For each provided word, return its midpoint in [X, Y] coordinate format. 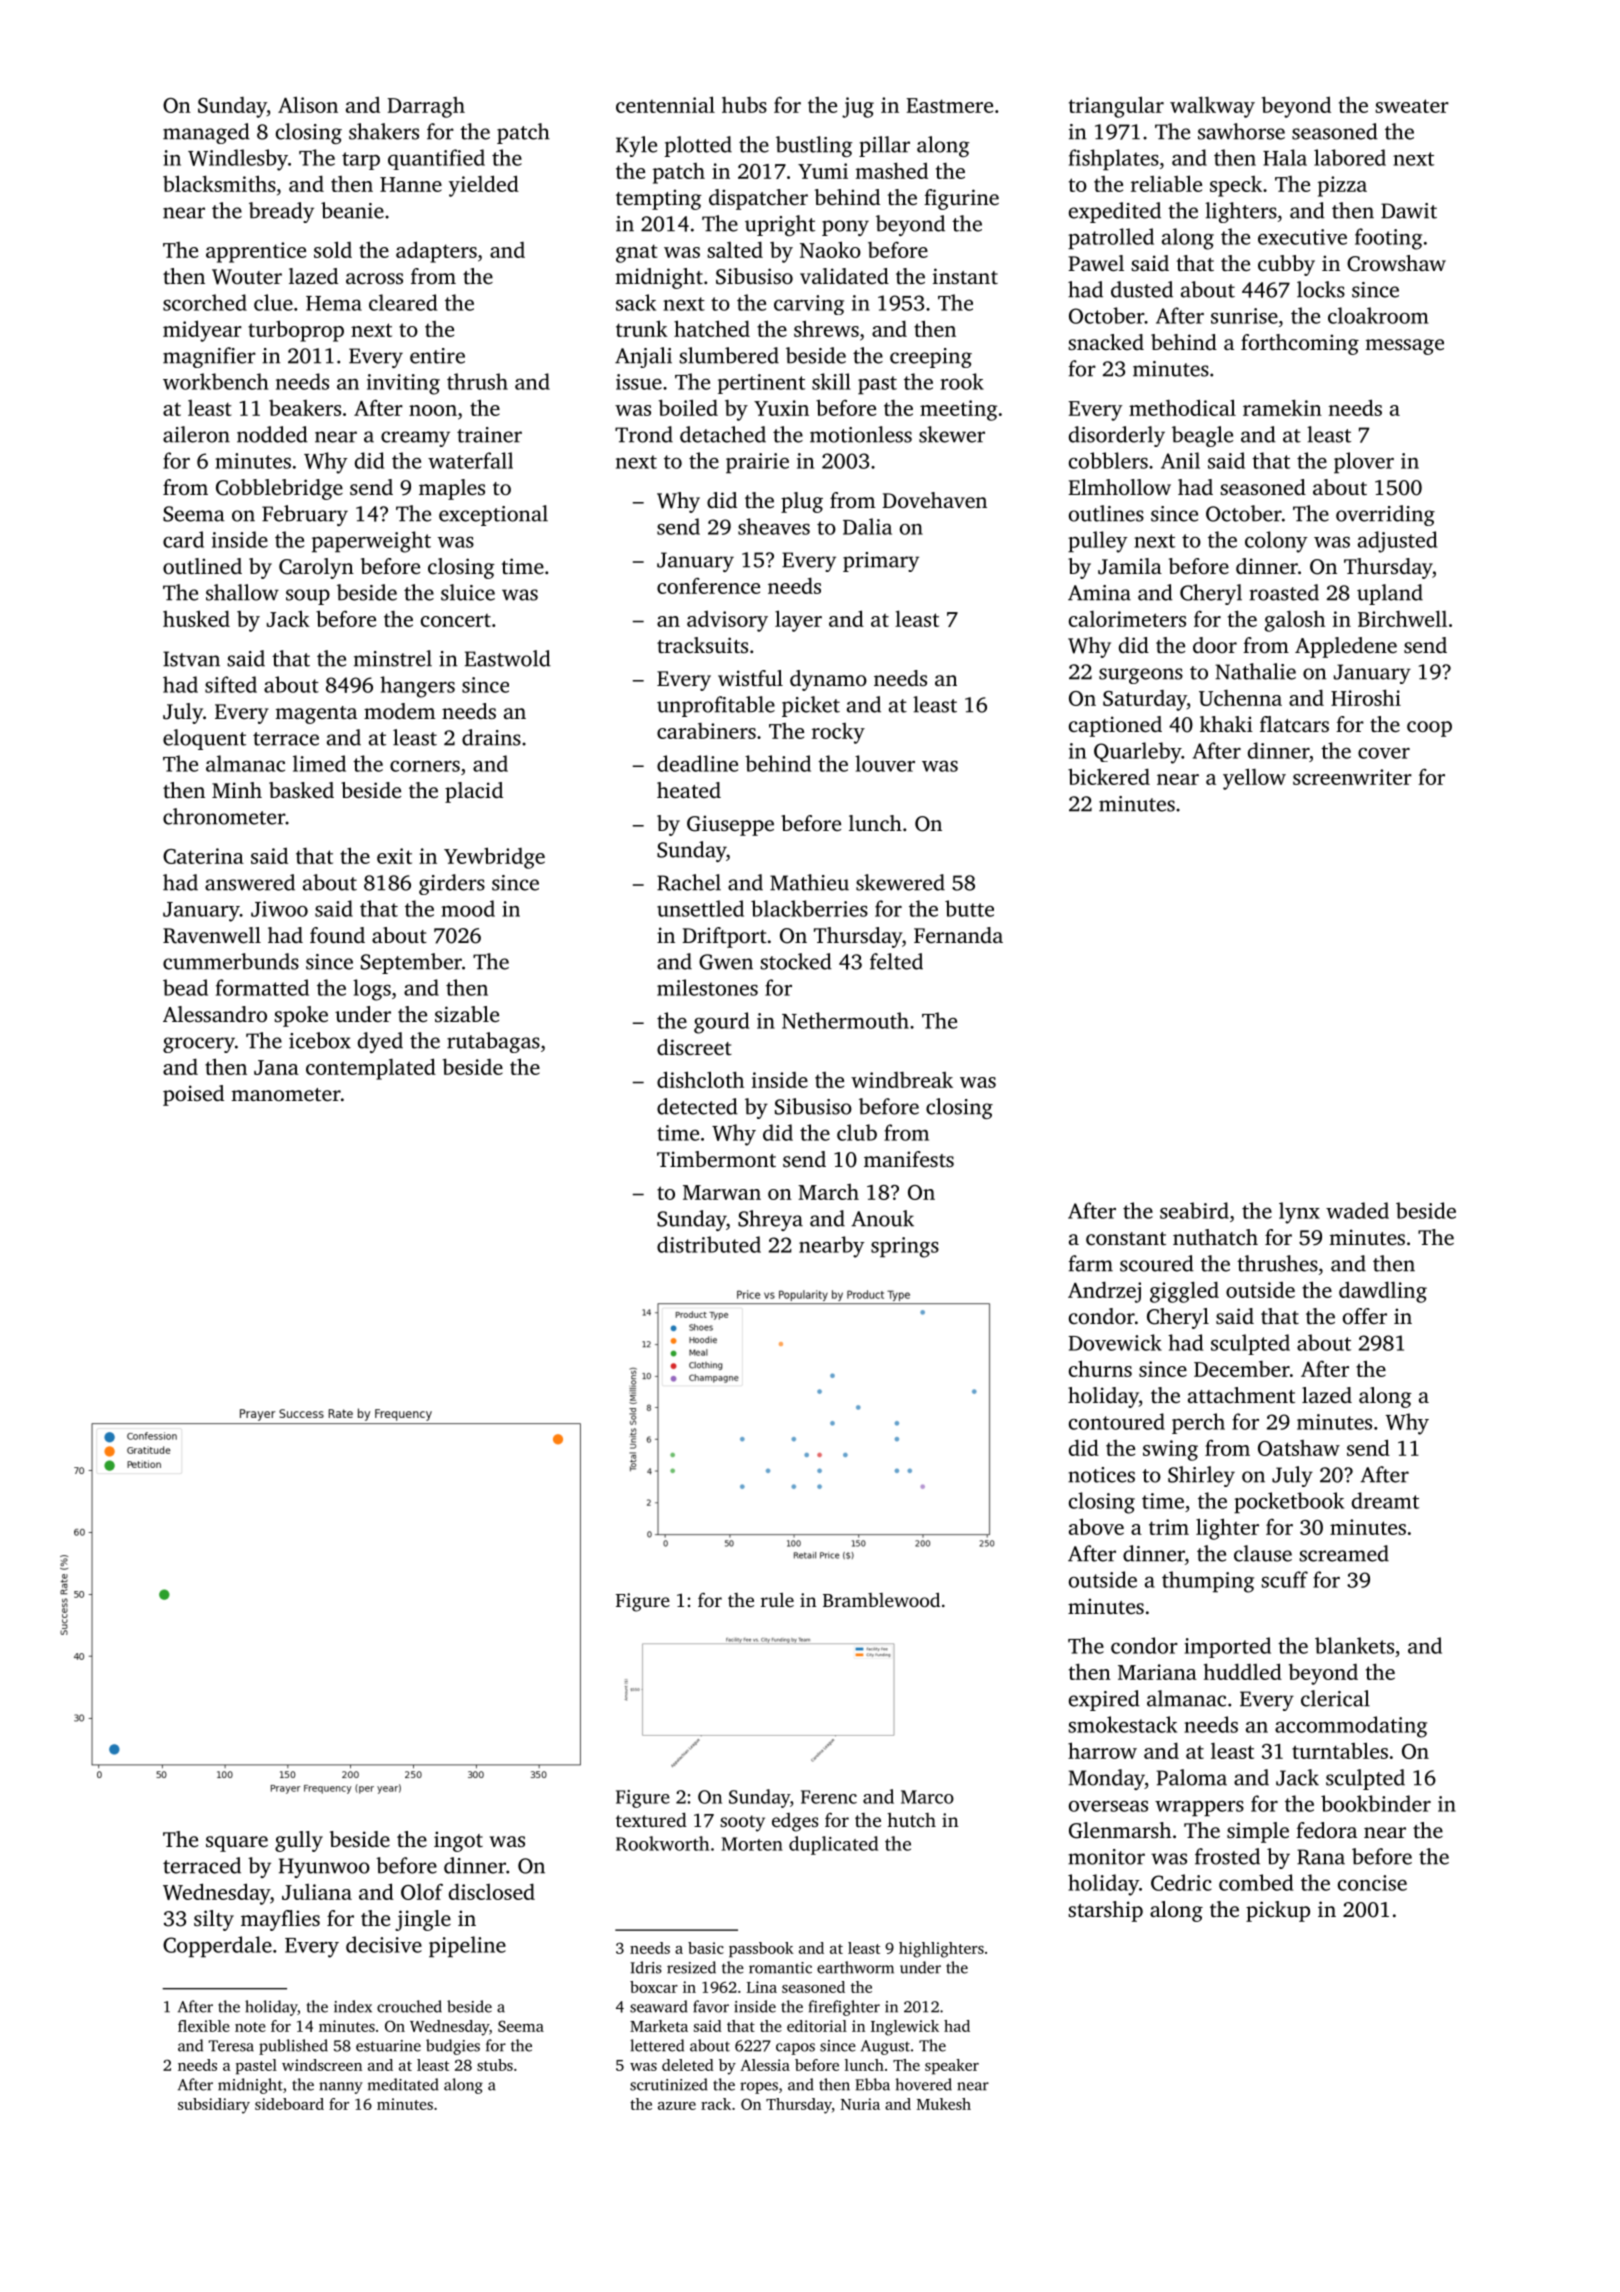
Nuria [860, 2104]
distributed [709, 1244]
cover [1384, 753]
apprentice [256, 252]
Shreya [770, 1220]
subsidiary [214, 2106]
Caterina [203, 856]
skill [831, 381]
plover [1364, 463]
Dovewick [1115, 1342]
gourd [721, 1023]
